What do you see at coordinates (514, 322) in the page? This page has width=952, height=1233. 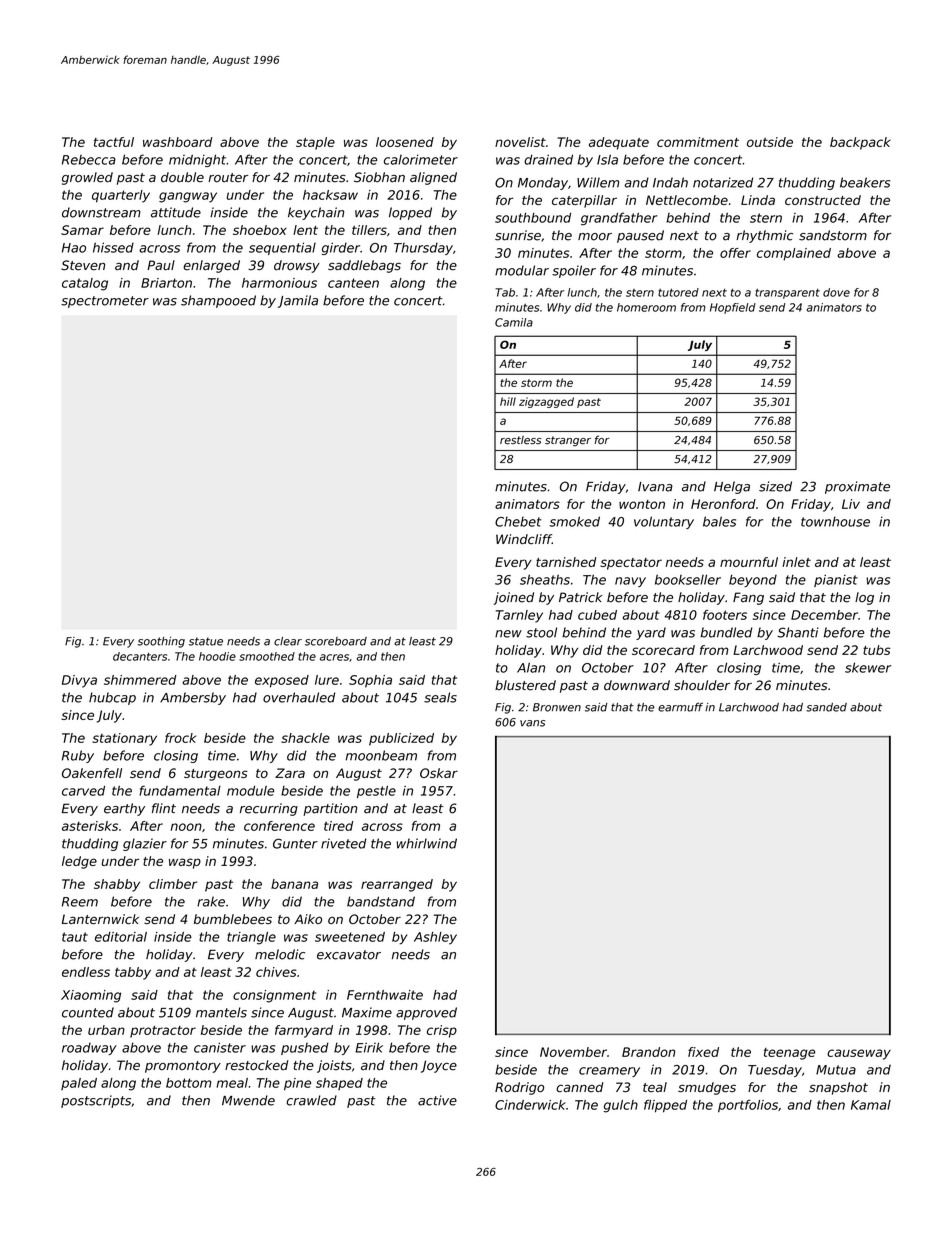 I see `Camila` at bounding box center [514, 322].
